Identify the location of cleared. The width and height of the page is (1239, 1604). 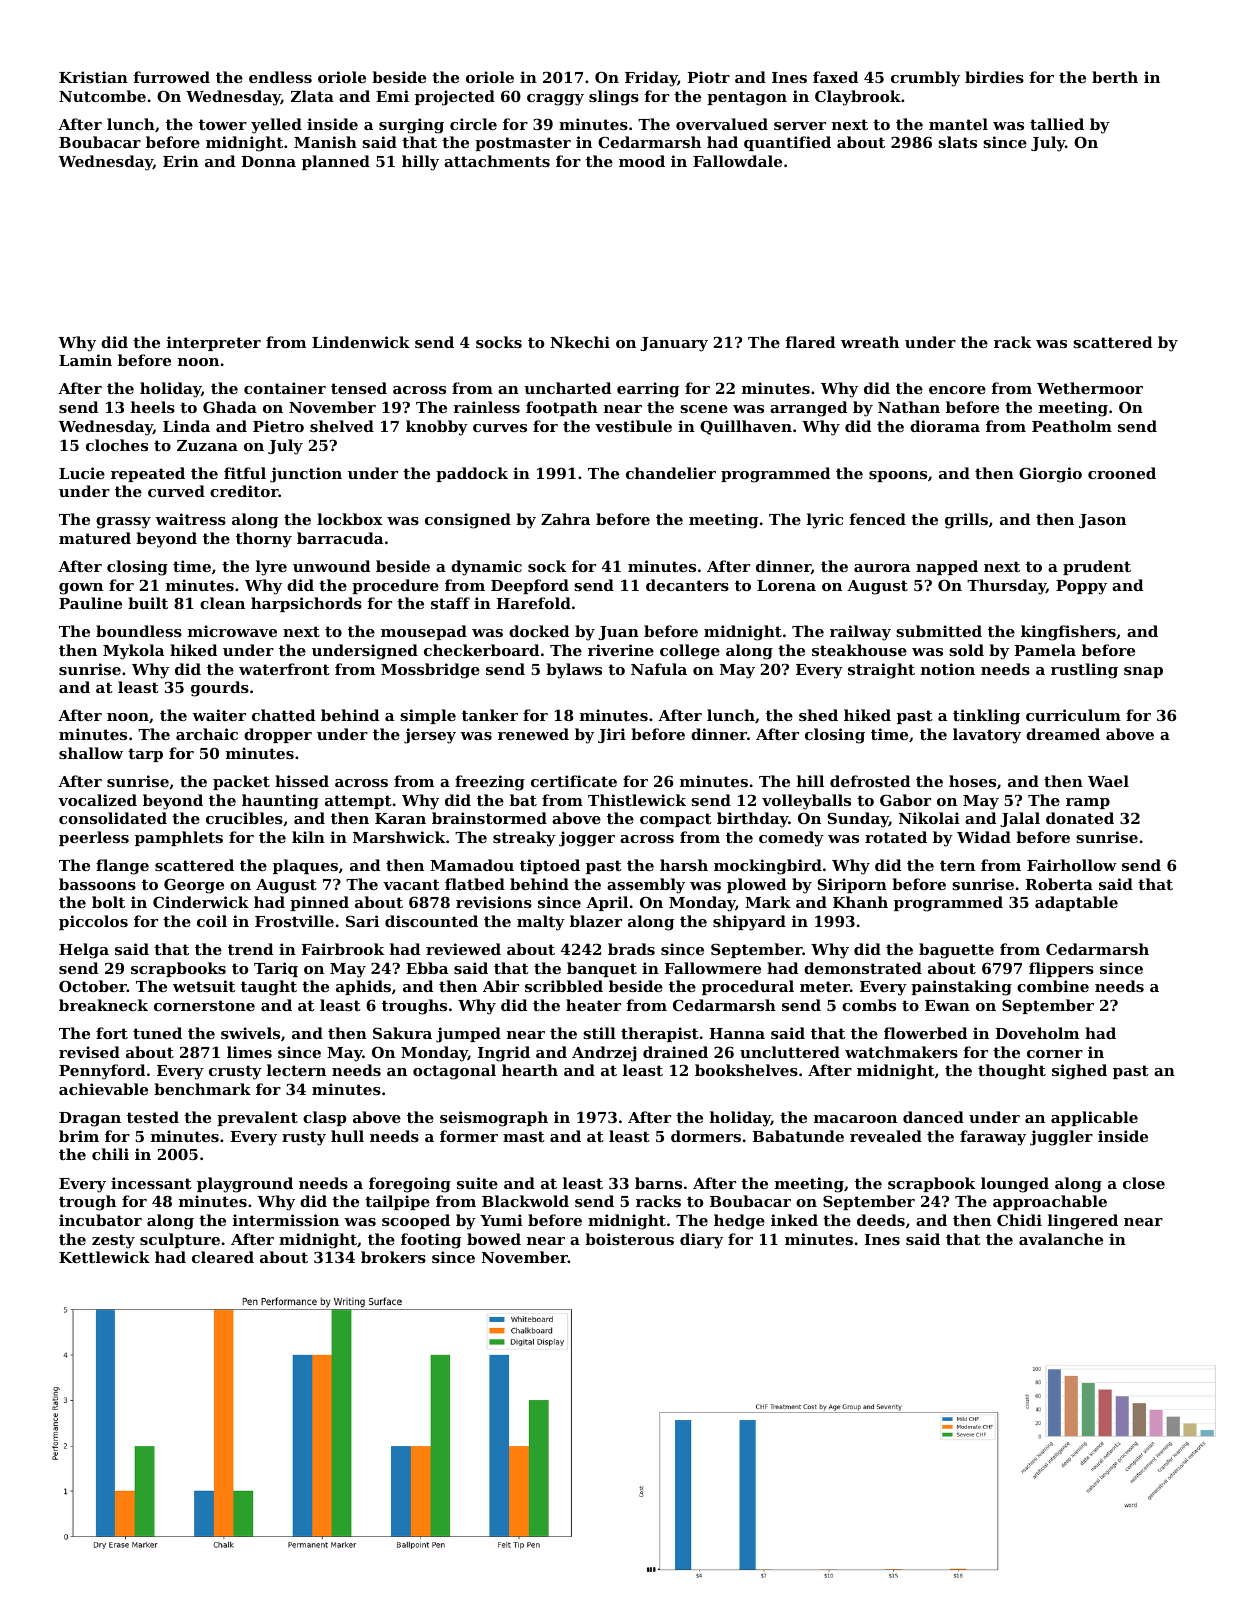
(223, 1257).
